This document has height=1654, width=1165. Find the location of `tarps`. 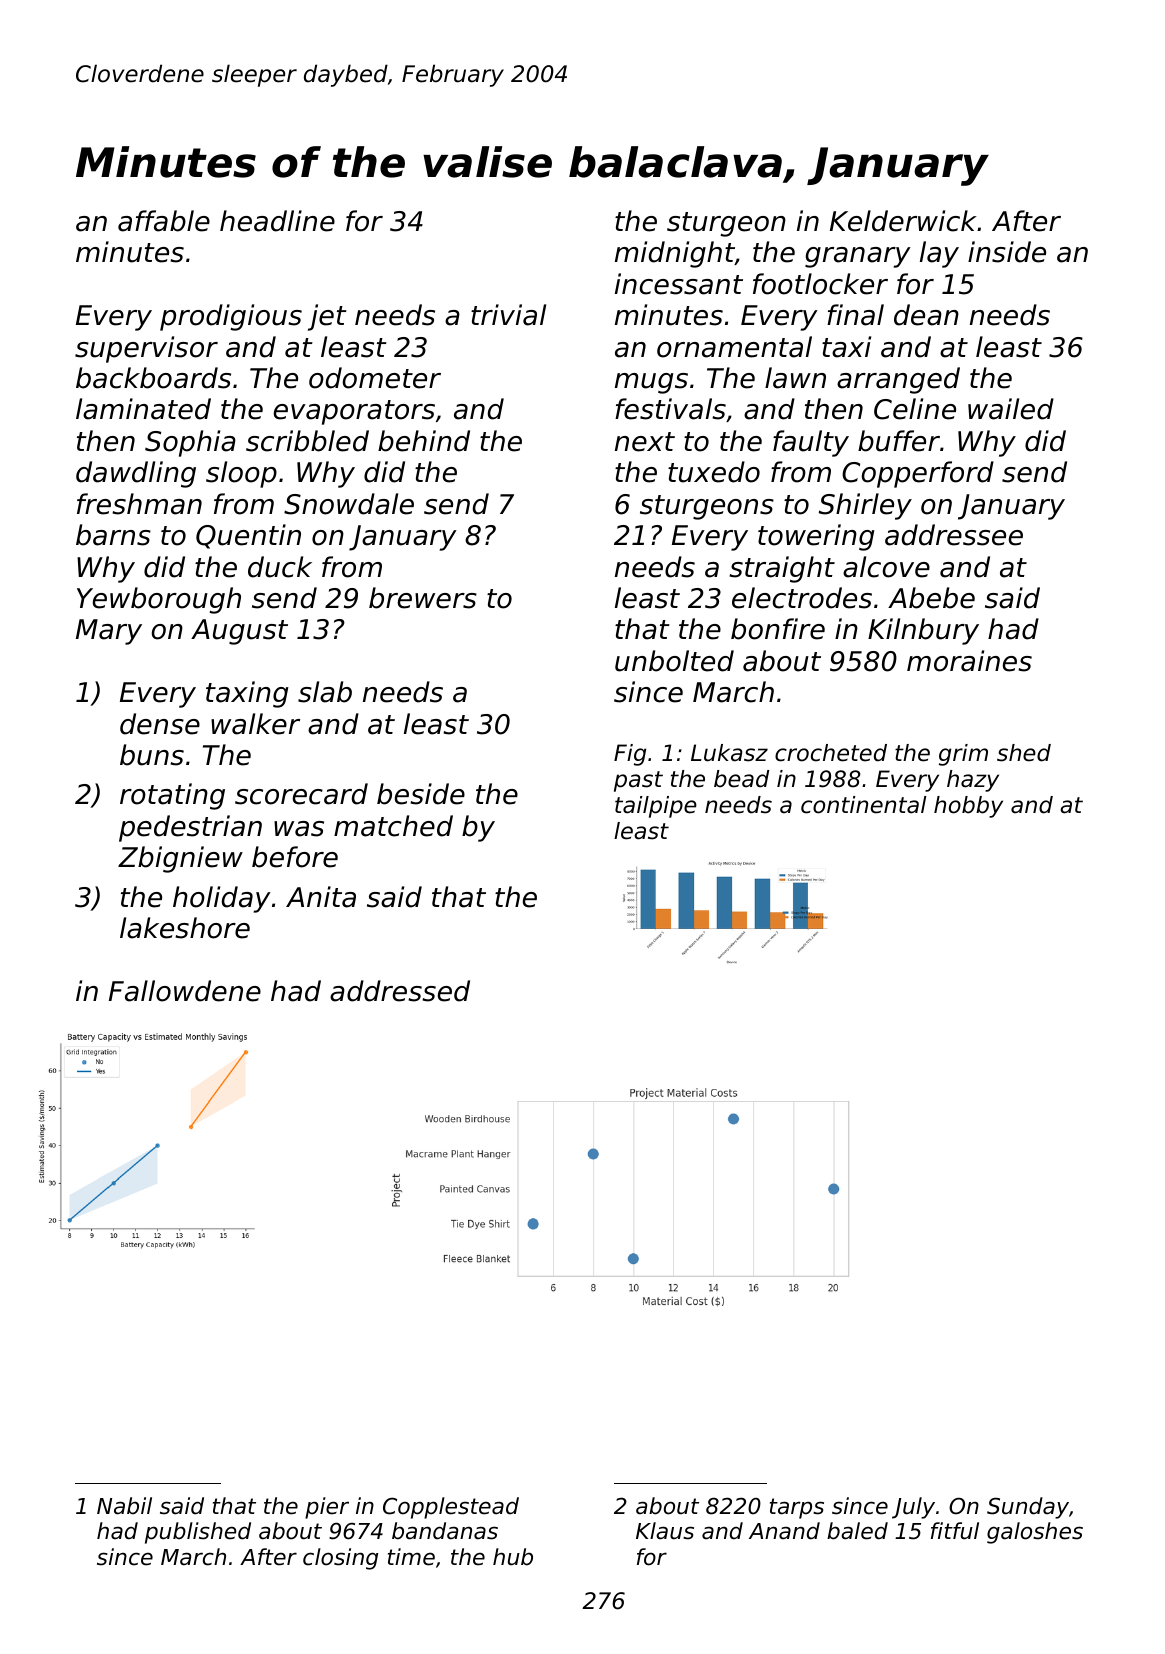

tarps is located at coordinates (797, 1508).
